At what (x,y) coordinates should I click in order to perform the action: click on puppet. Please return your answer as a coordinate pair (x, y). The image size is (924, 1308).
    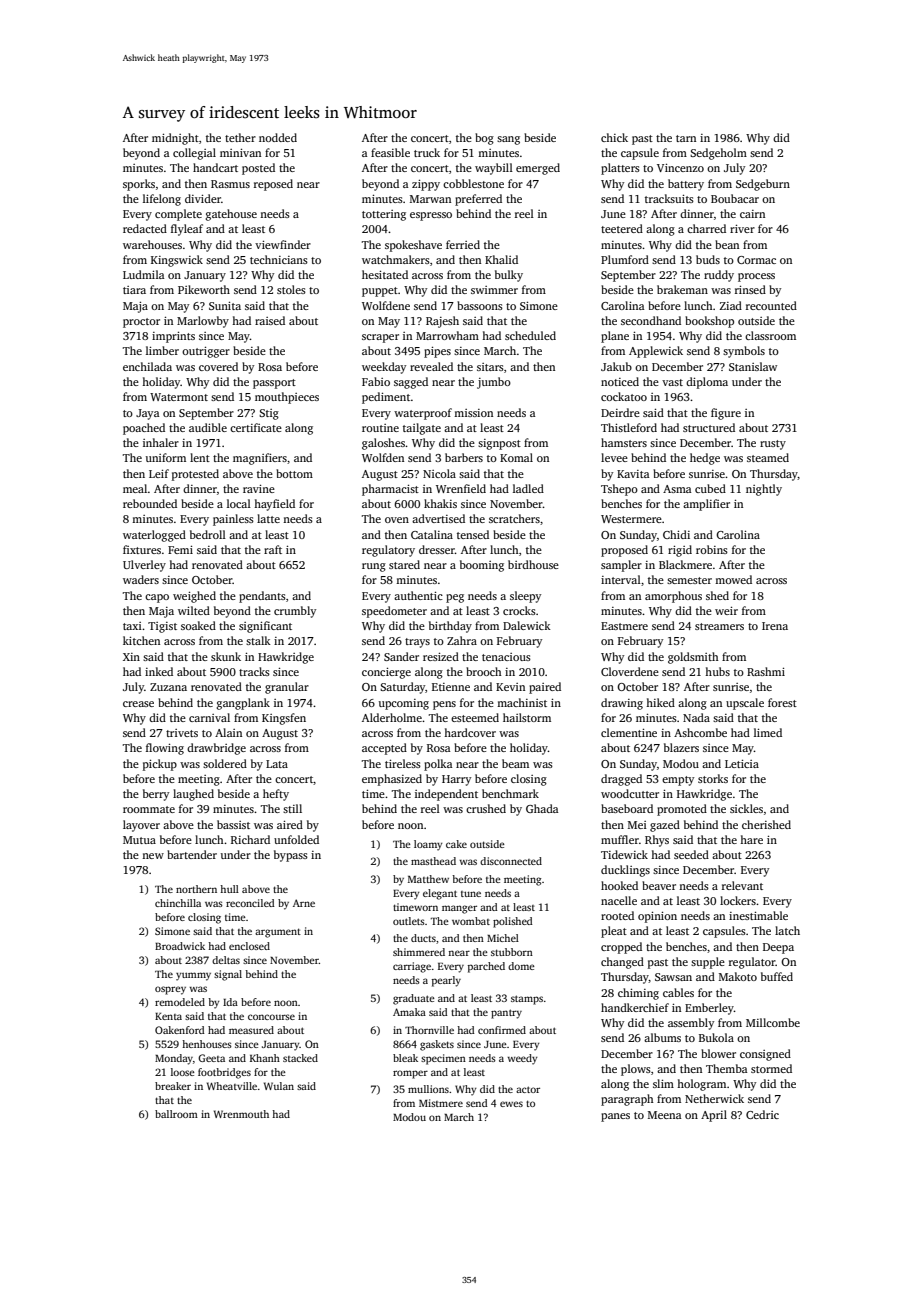
    Looking at the image, I should click on (380, 292).
